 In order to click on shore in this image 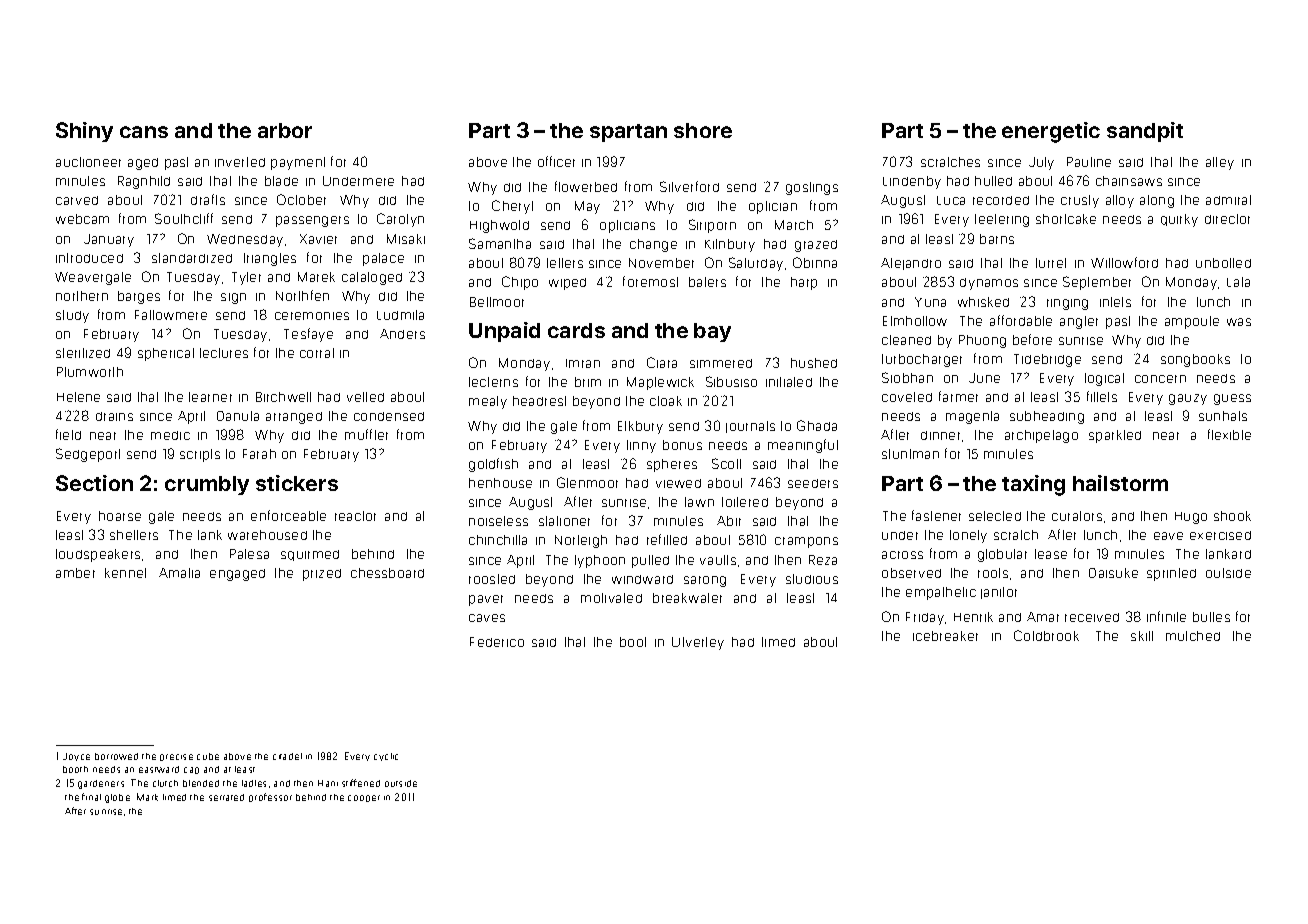, I will do `click(703, 130)`.
